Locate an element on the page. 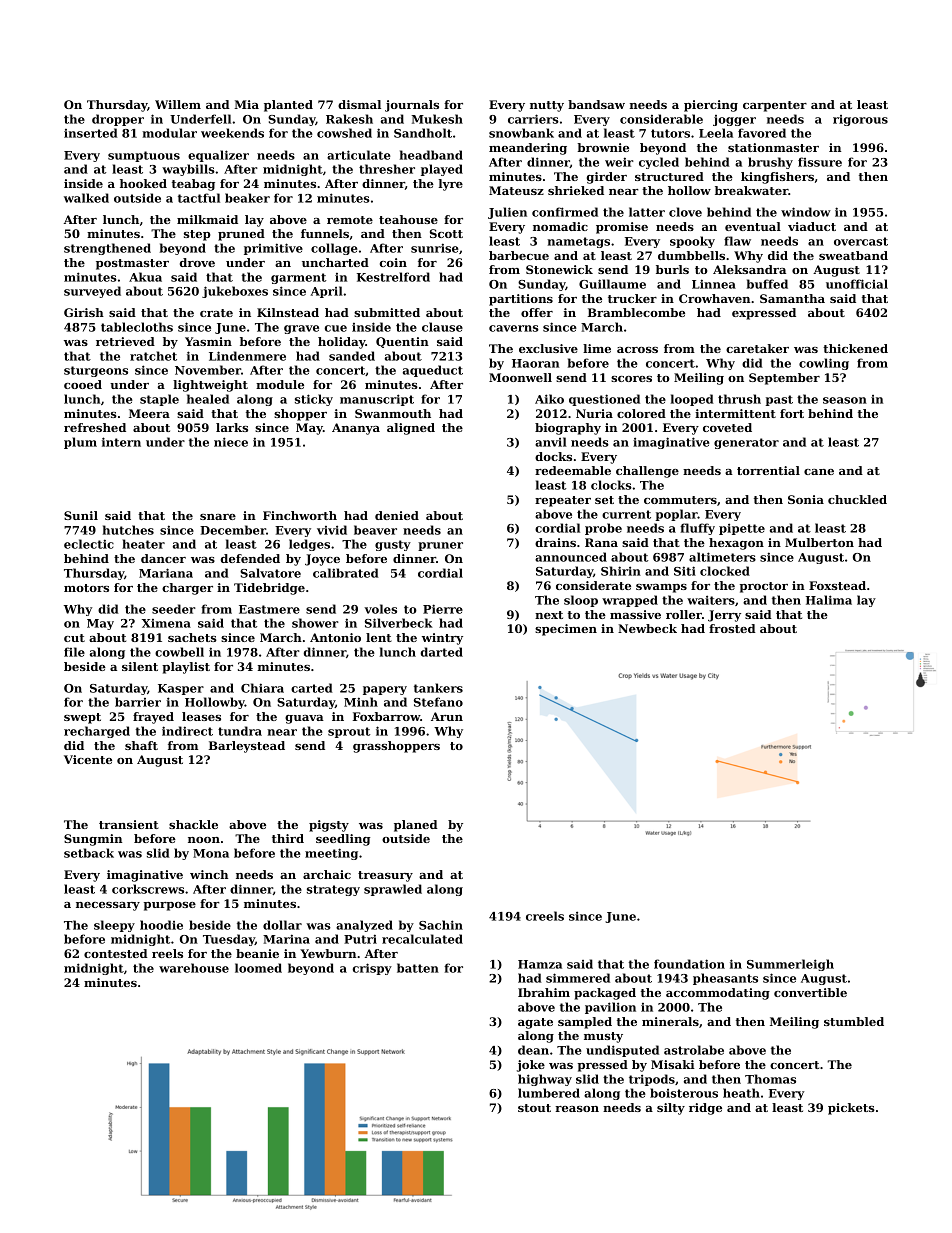 This document has height=1233, width=952. piercing is located at coordinates (711, 106).
